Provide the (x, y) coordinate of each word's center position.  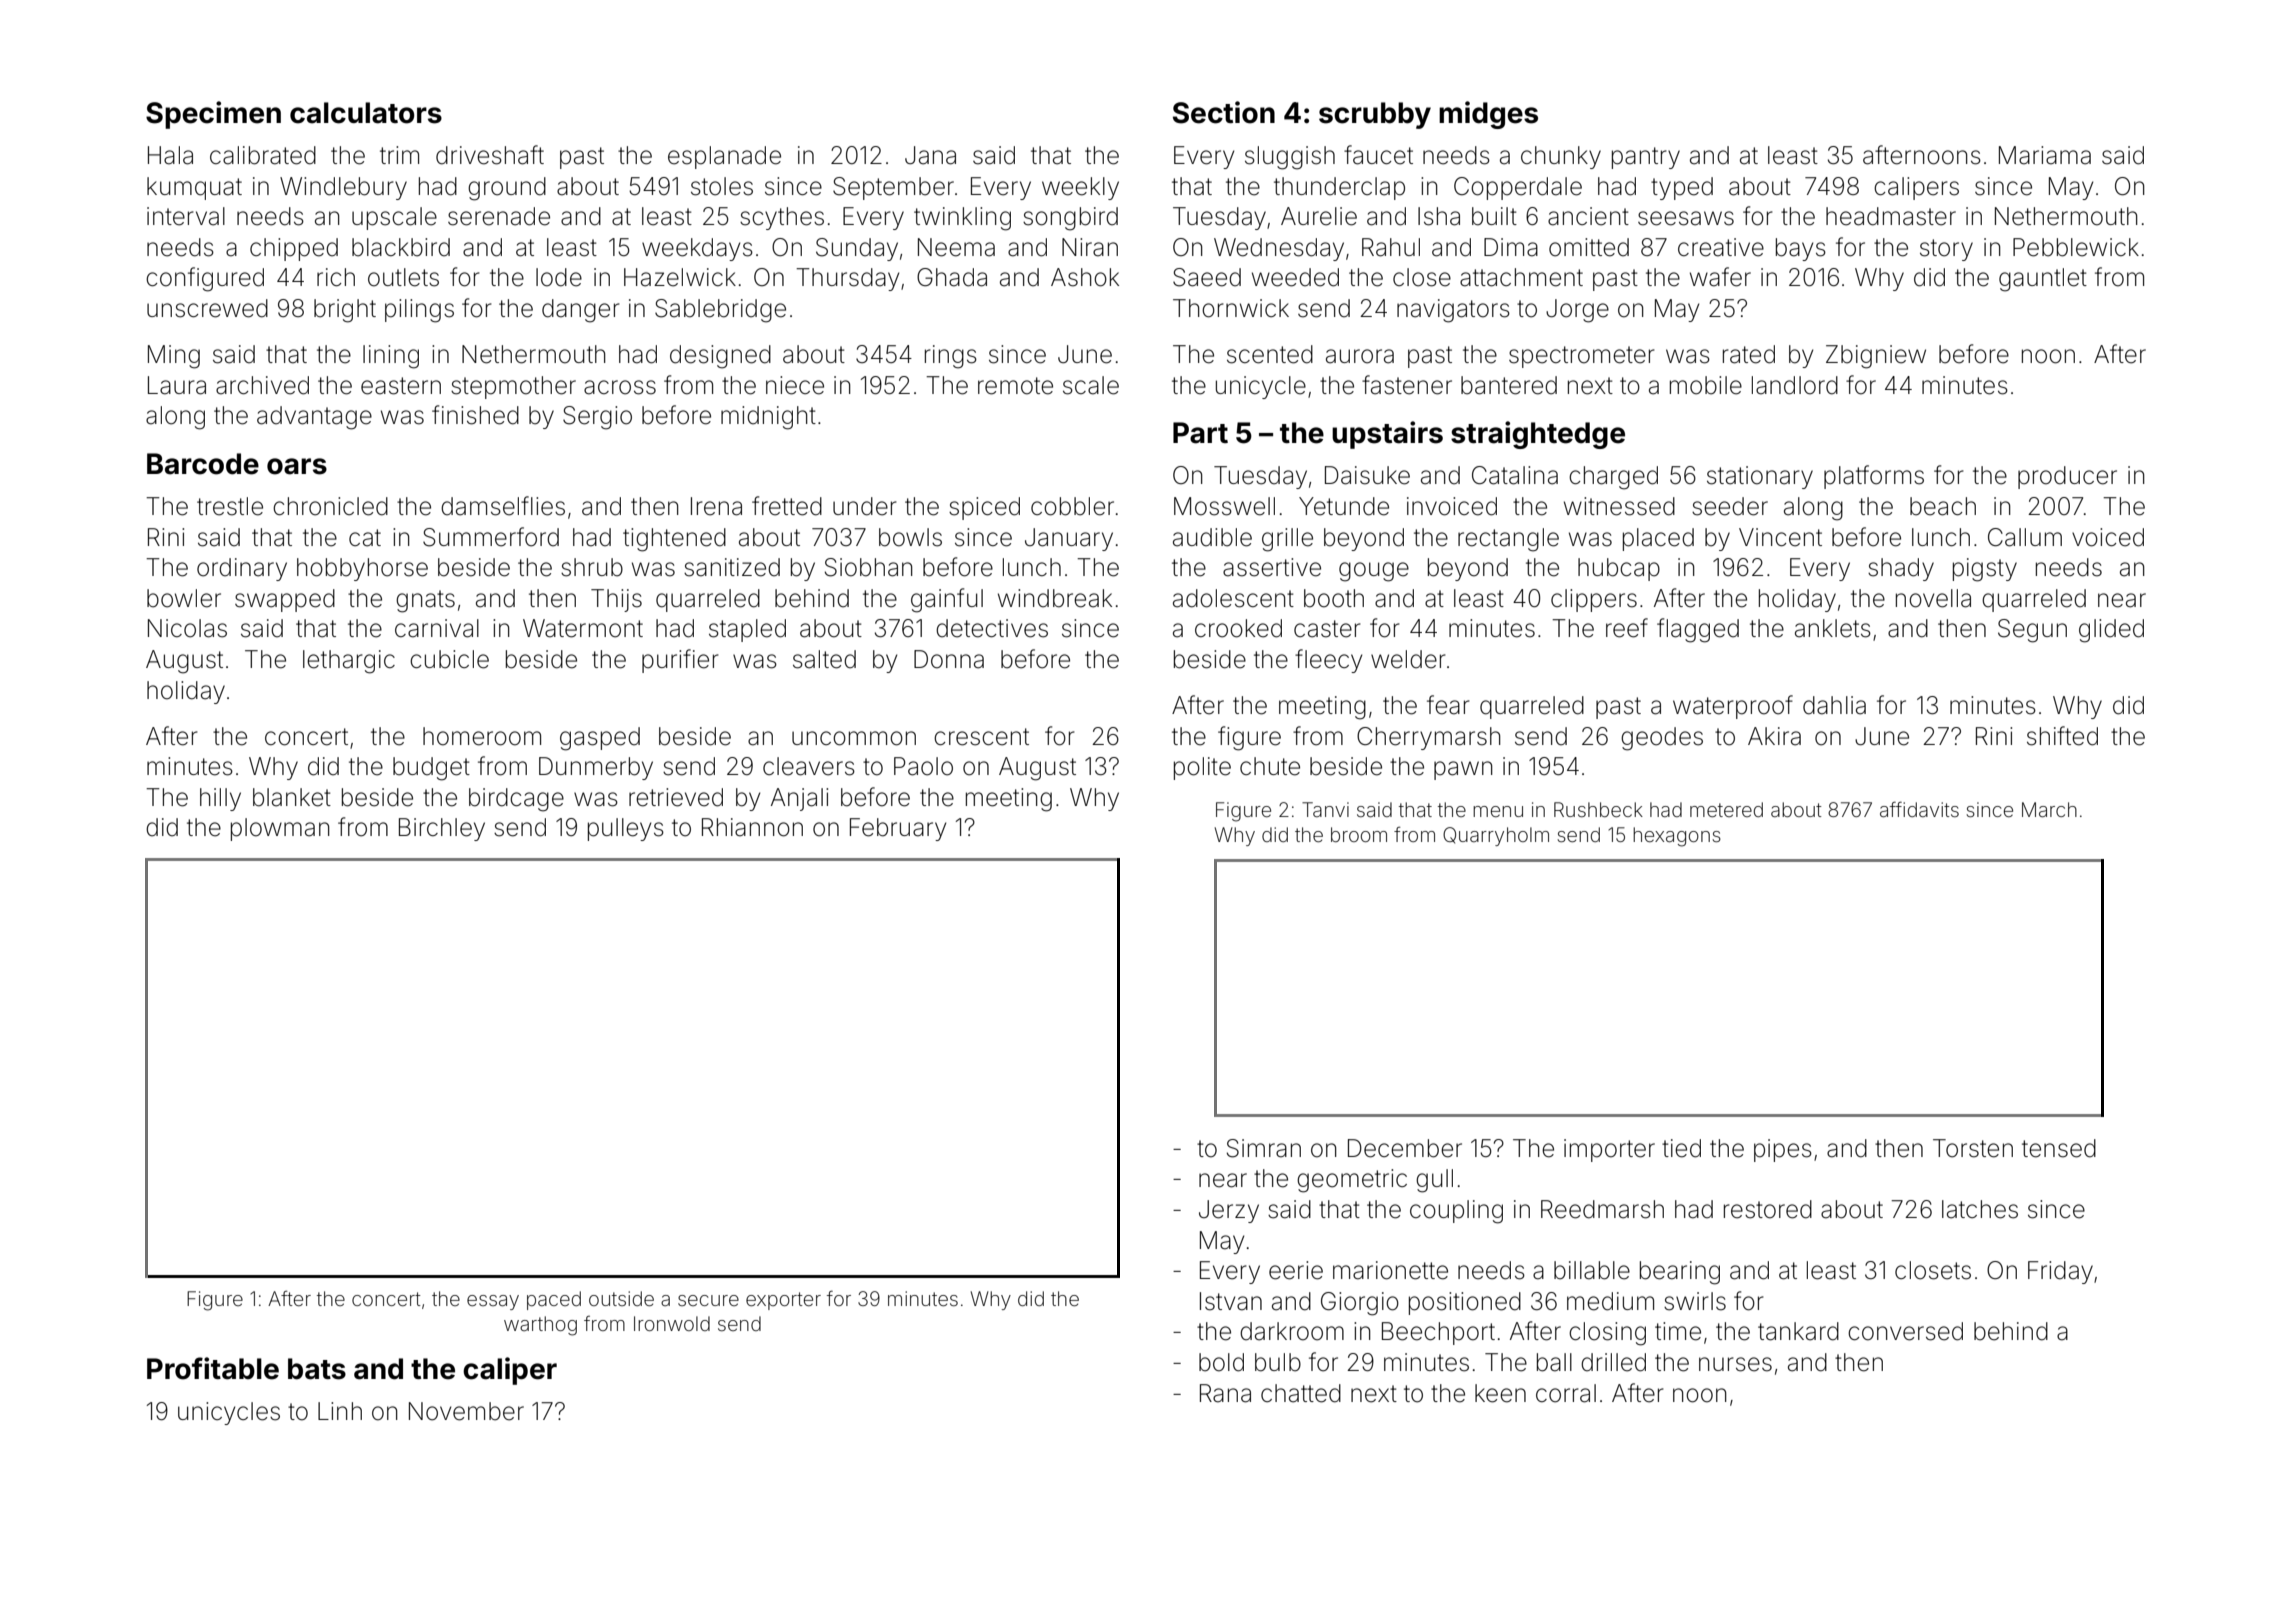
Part (1200, 433)
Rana (1225, 1393)
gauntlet (2043, 280)
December (1405, 1148)
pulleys (626, 829)
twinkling (962, 219)
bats (317, 1369)
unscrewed (207, 308)
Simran (1264, 1148)
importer (1609, 1150)
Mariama (2045, 155)
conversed (1905, 1331)
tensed (2059, 1148)
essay (493, 1302)
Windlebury (343, 188)
